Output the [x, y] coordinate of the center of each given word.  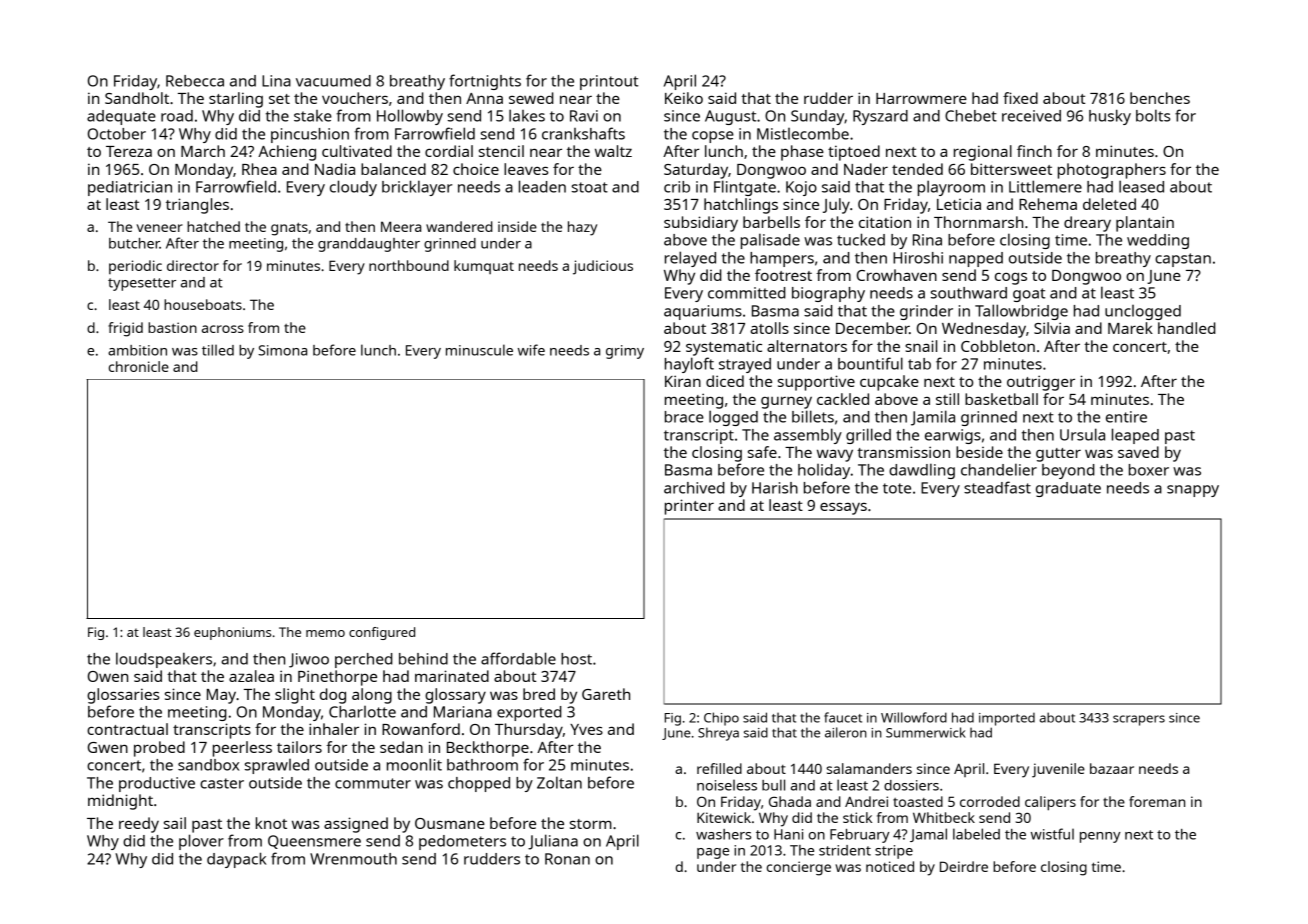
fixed [1020, 98]
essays [843, 509]
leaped [1135, 436]
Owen [108, 676]
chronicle [139, 366]
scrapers [1139, 720]
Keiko [684, 98]
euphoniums [232, 633]
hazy [582, 228]
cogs [1011, 279]
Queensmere [314, 842]
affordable [518, 658]
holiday [824, 471]
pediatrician [130, 188]
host [576, 659]
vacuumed [333, 81]
